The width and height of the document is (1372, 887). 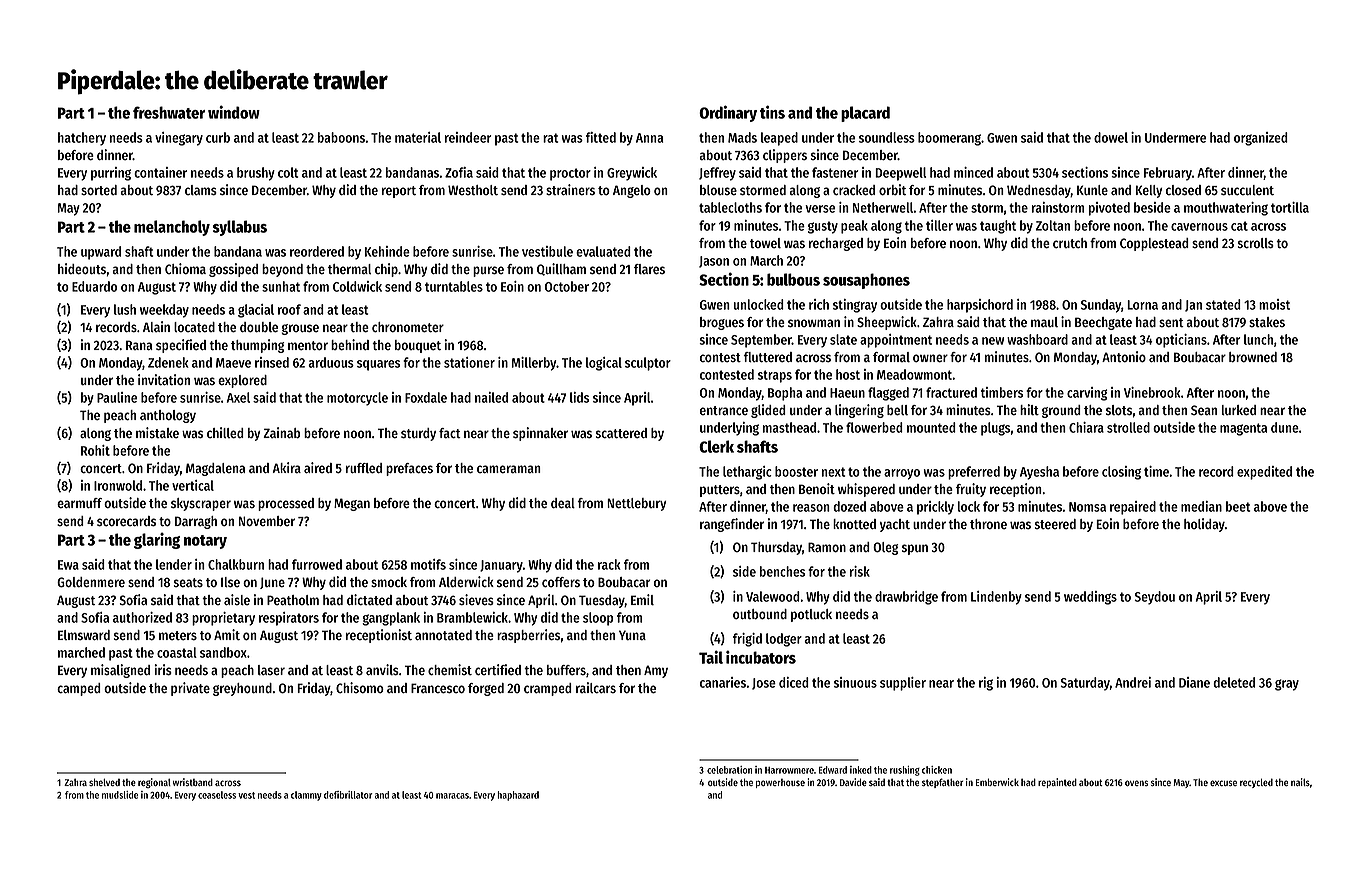 What do you see at coordinates (518, 796) in the document?
I see `haphazard` at bounding box center [518, 796].
